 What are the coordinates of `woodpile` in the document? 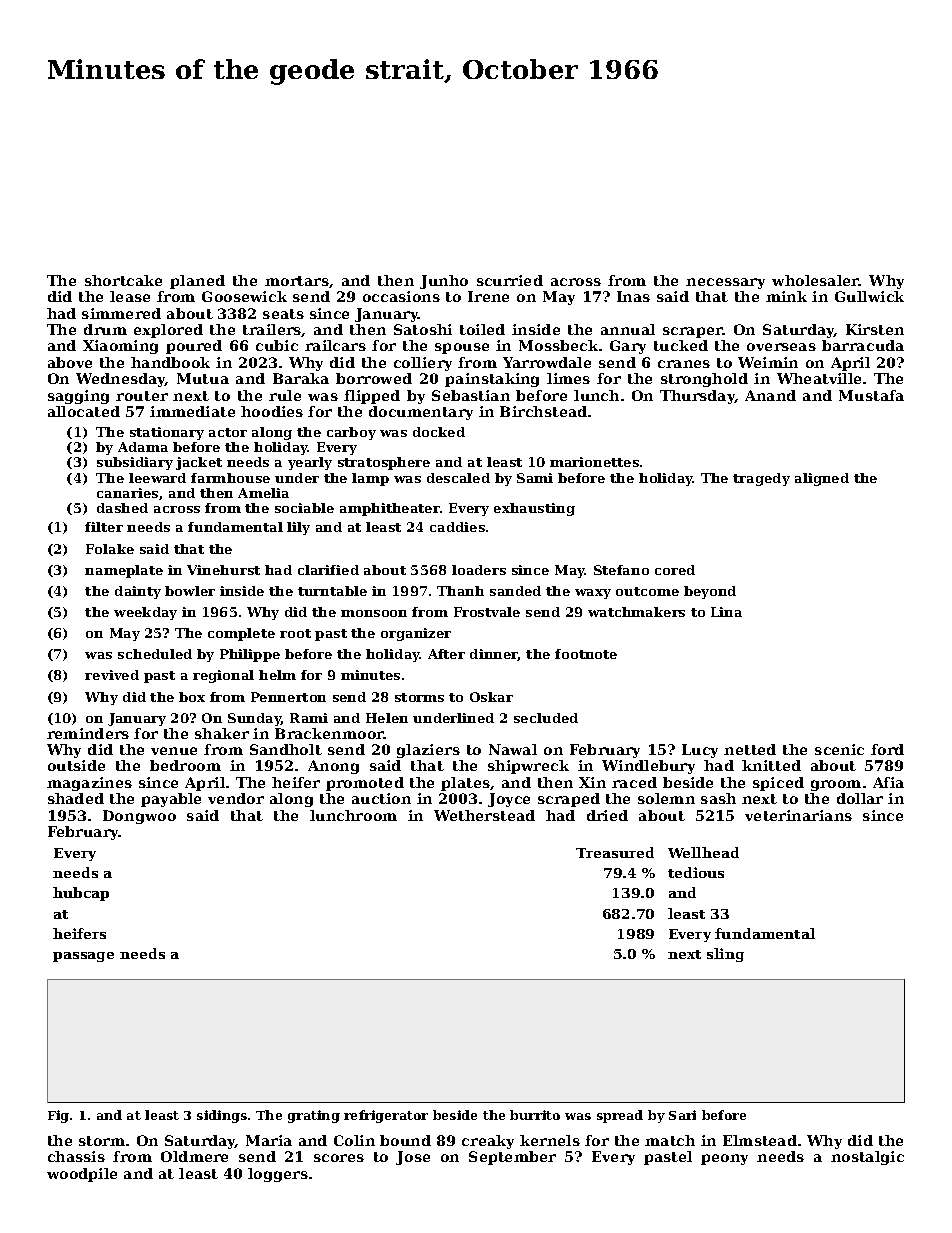 It's located at (82, 1175).
